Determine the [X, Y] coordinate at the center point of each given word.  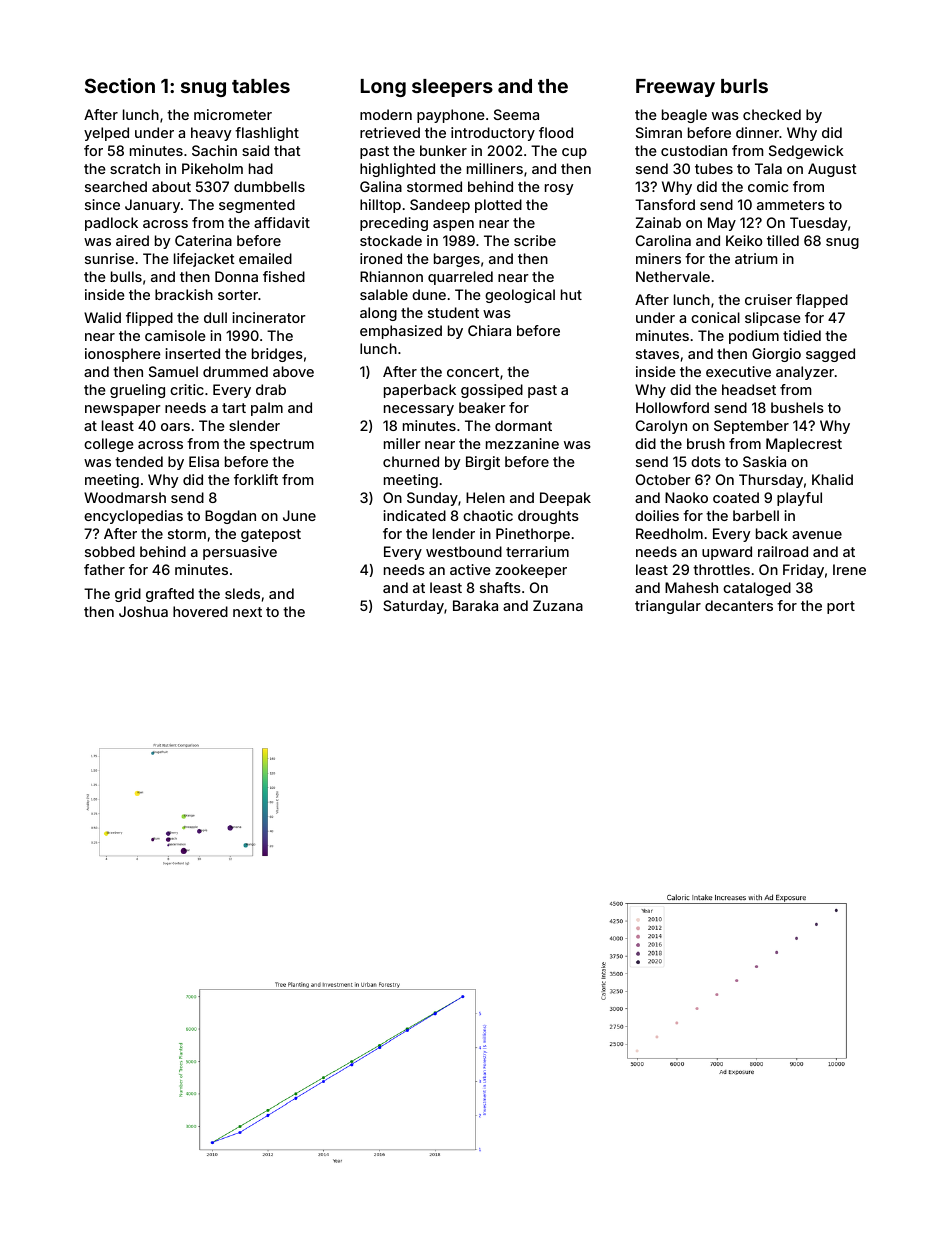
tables [261, 86]
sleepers [452, 88]
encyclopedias [133, 517]
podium [754, 337]
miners [658, 258]
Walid [102, 317]
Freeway [675, 88]
